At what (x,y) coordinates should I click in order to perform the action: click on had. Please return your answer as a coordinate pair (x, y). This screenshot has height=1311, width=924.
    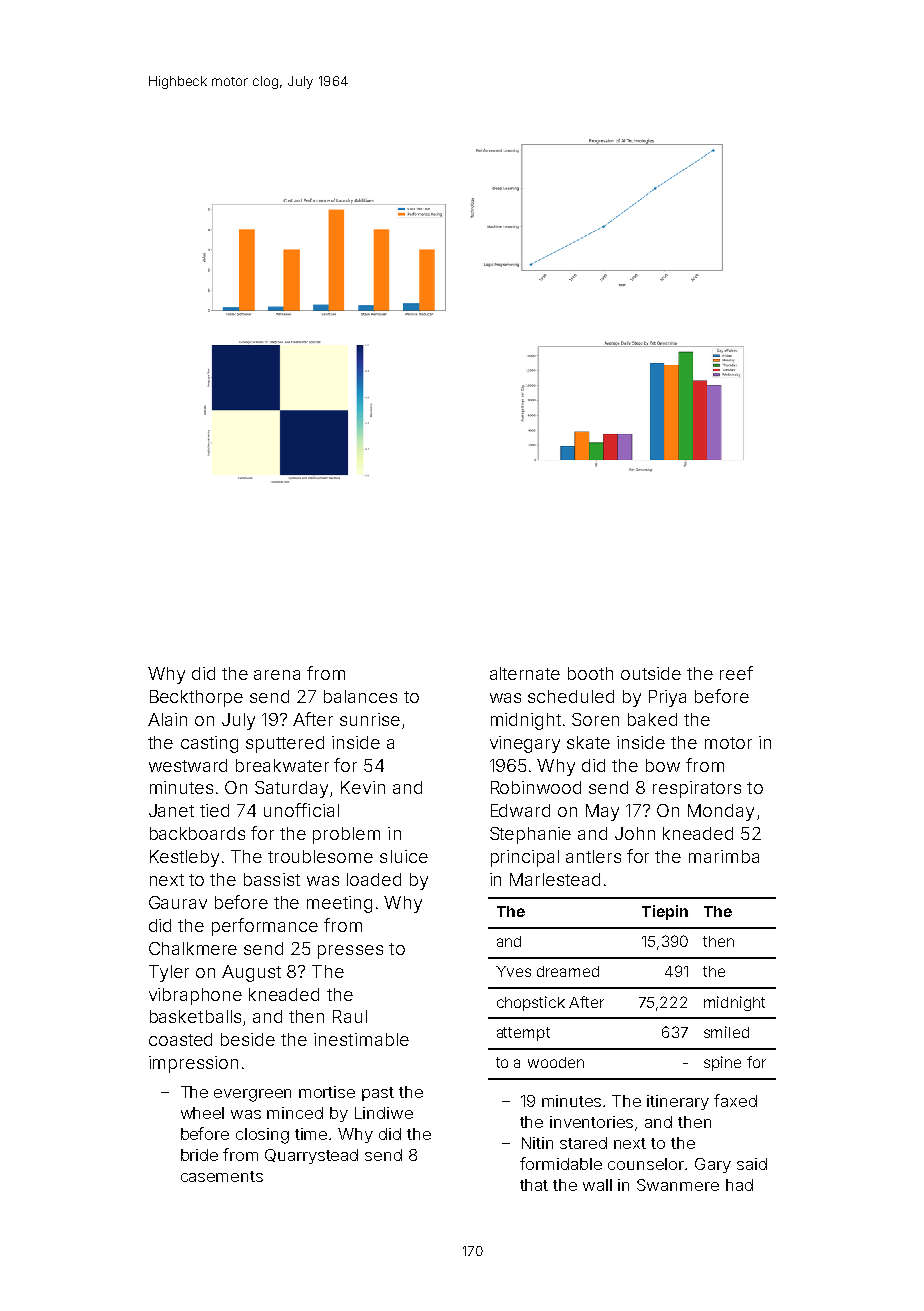
    Looking at the image, I should click on (739, 1185).
